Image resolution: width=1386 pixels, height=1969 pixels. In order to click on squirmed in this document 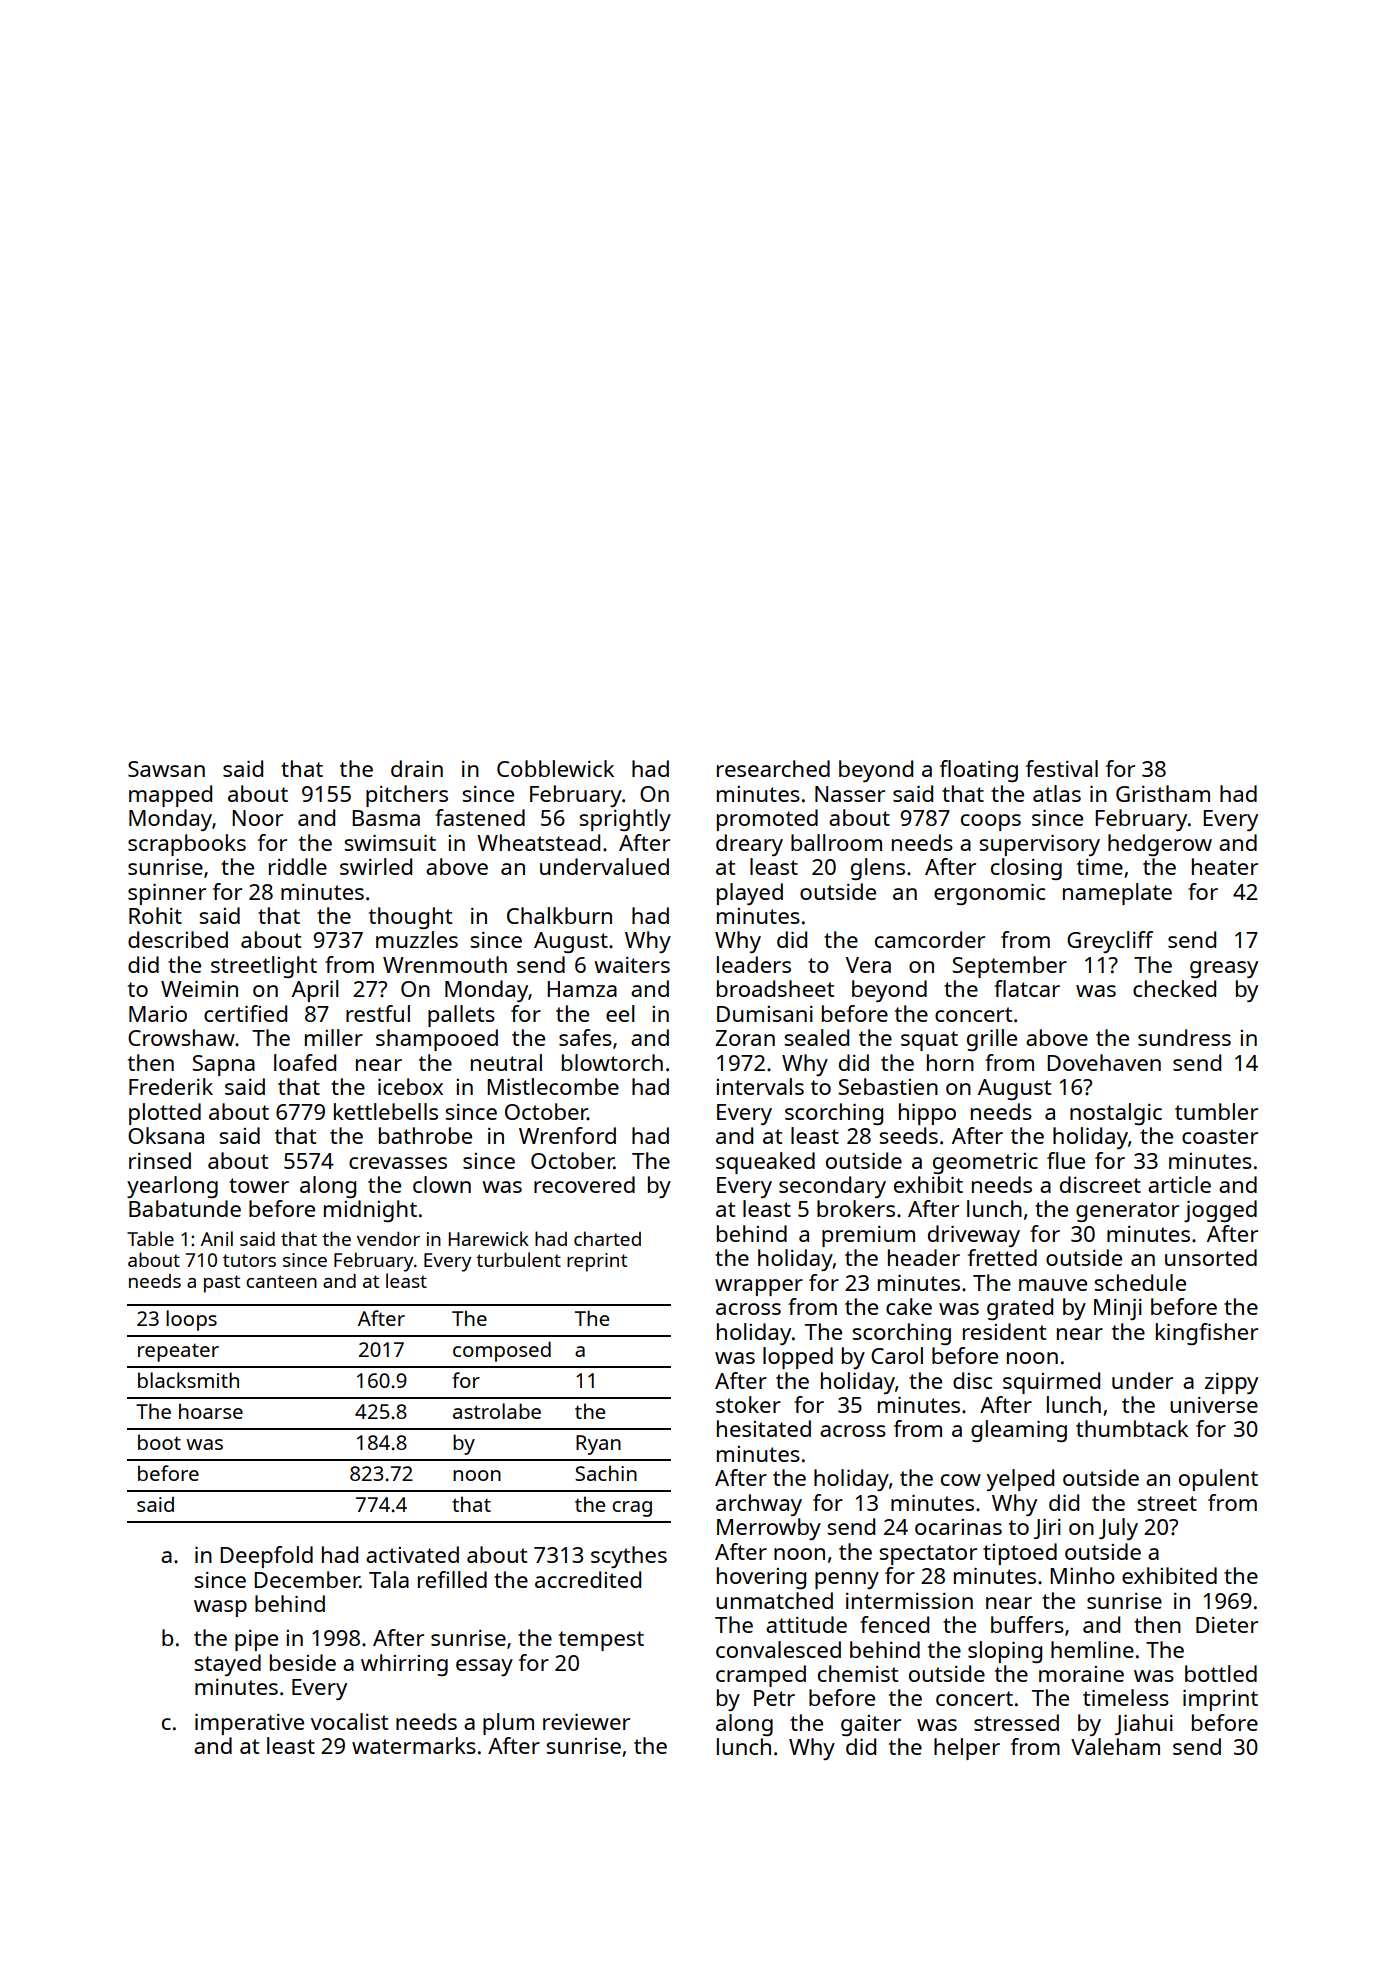, I will do `click(1051, 1383)`.
